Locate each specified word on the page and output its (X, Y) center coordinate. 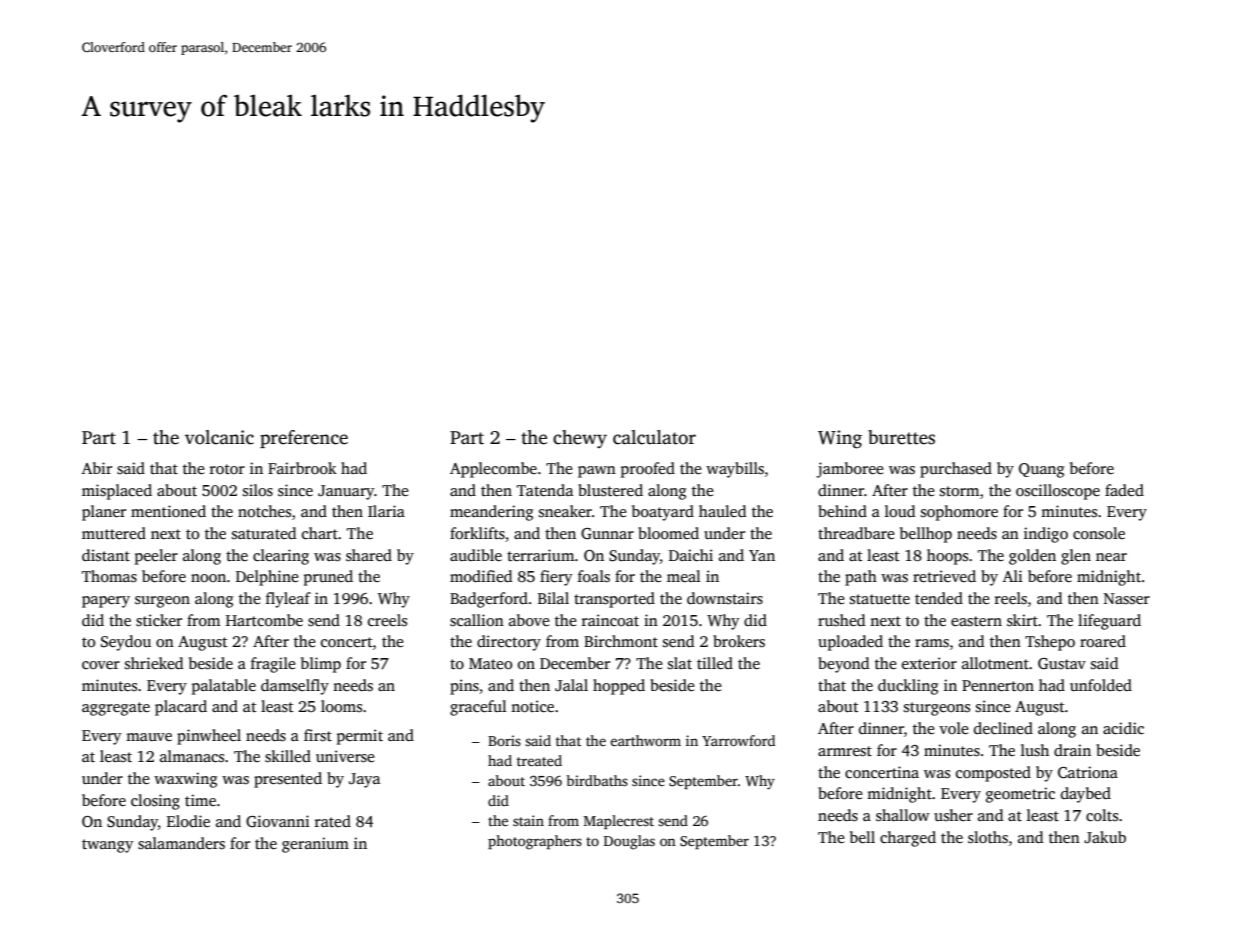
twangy (108, 846)
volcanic (219, 437)
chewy (580, 439)
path (861, 578)
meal (684, 576)
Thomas (109, 576)
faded (1124, 490)
